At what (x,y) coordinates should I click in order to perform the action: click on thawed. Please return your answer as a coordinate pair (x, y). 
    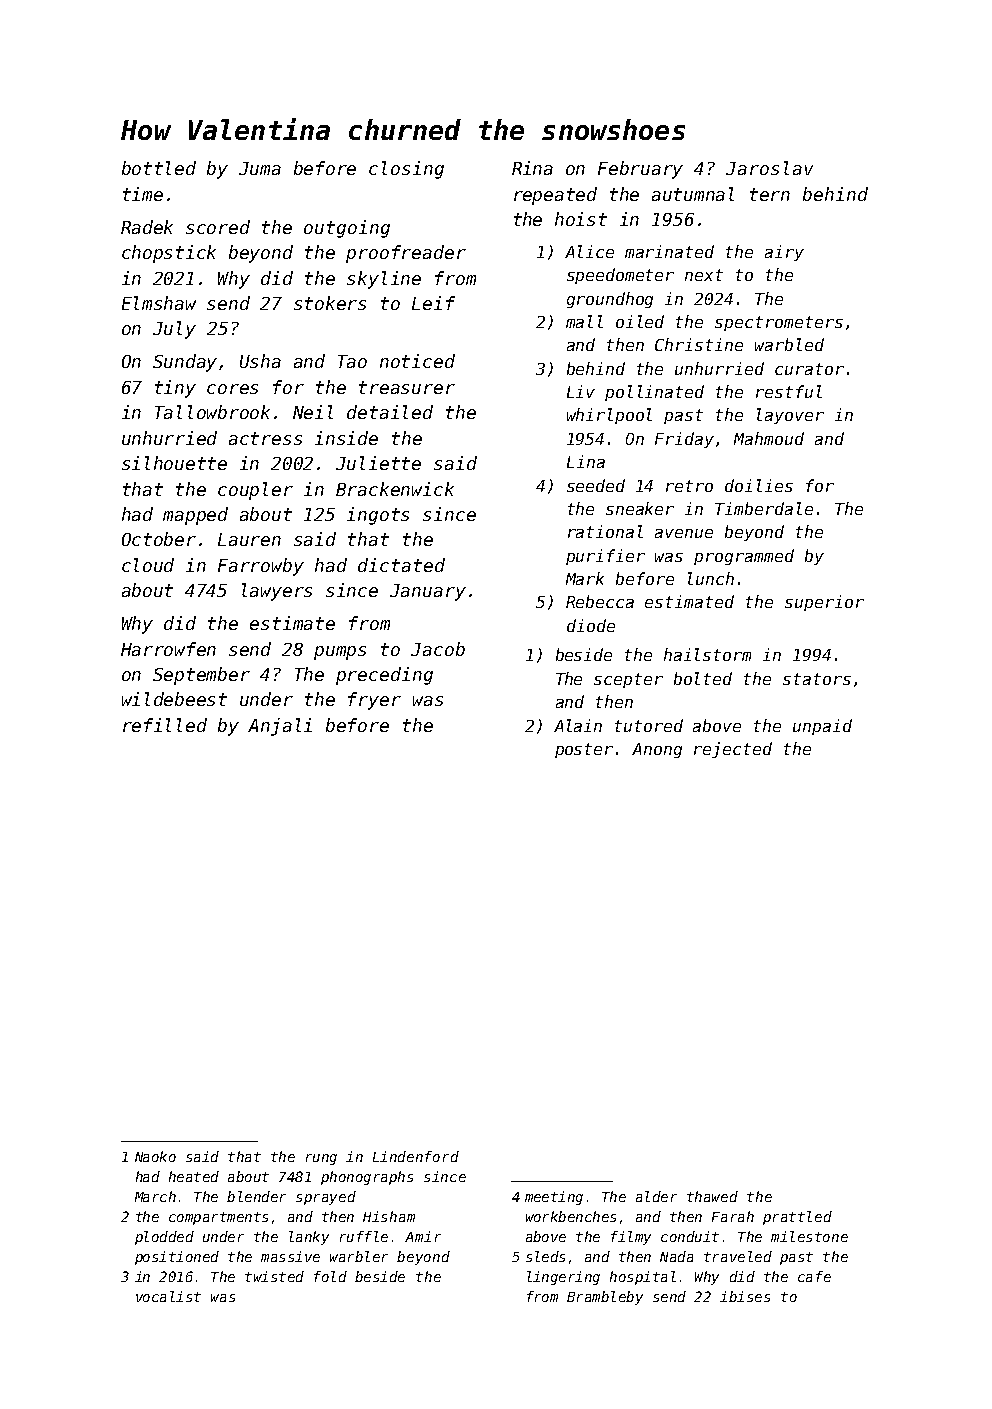
    Looking at the image, I should click on (712, 1196).
